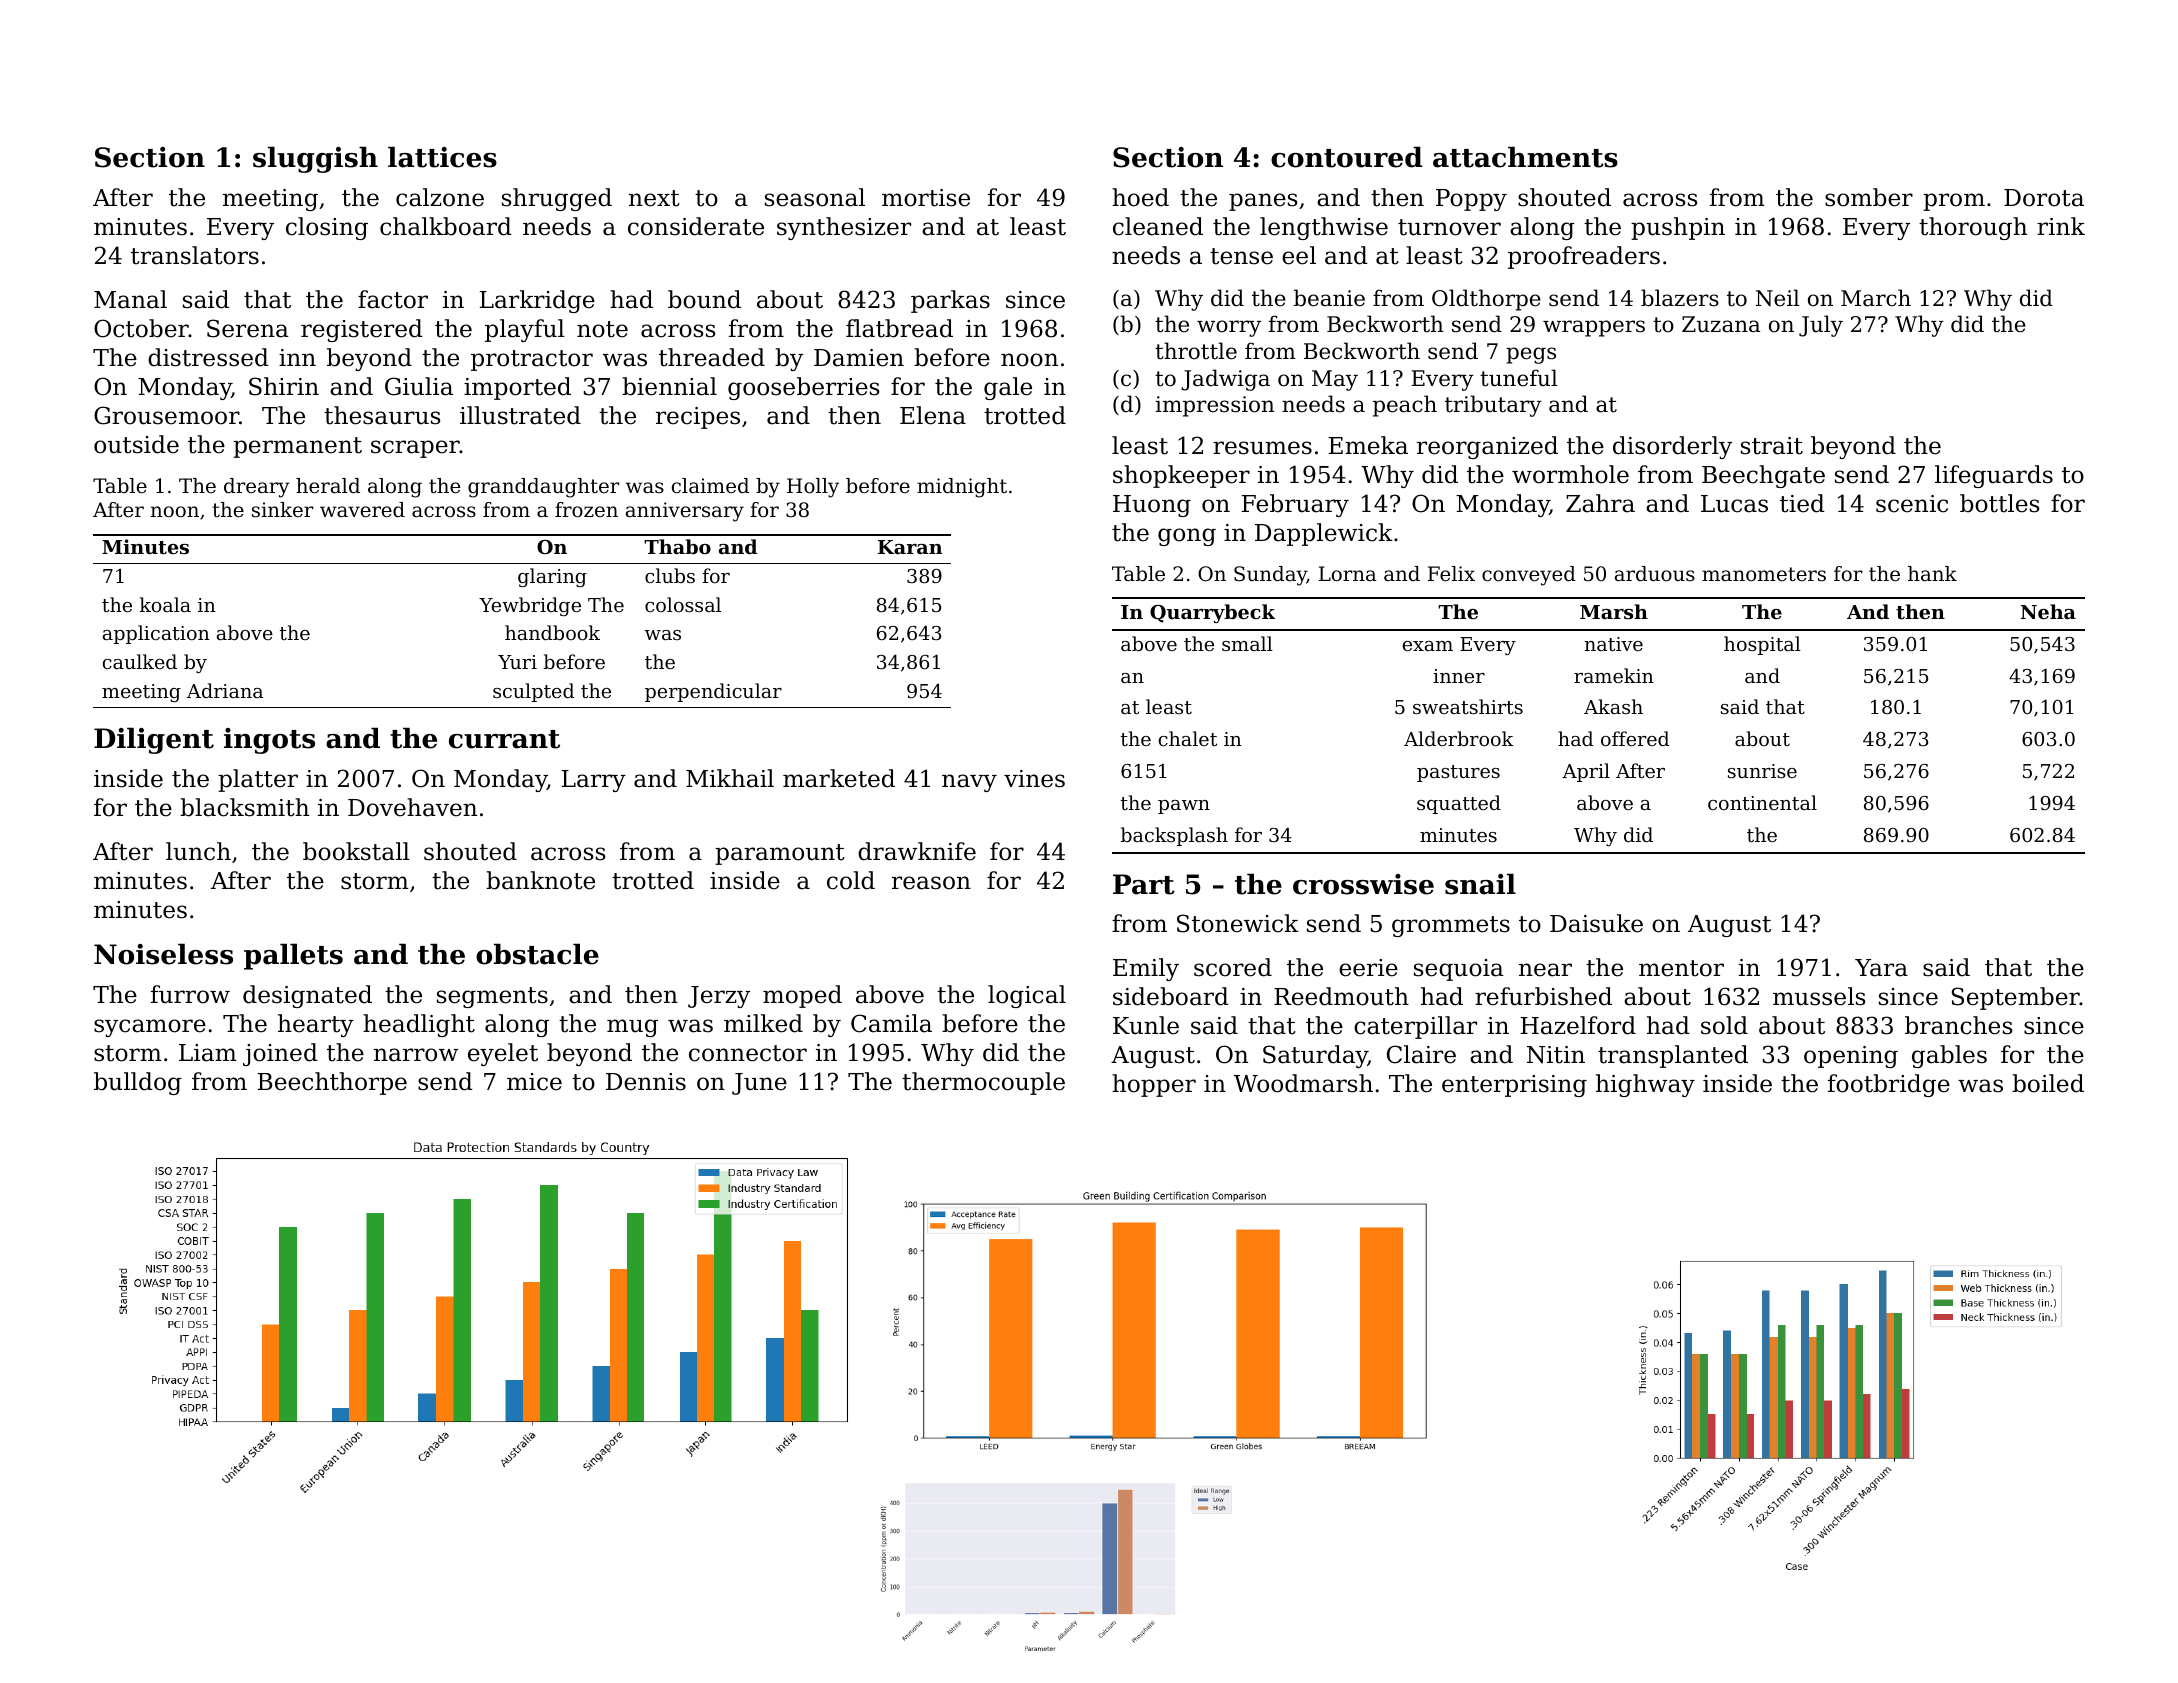  I want to click on sinker, so click(283, 510).
